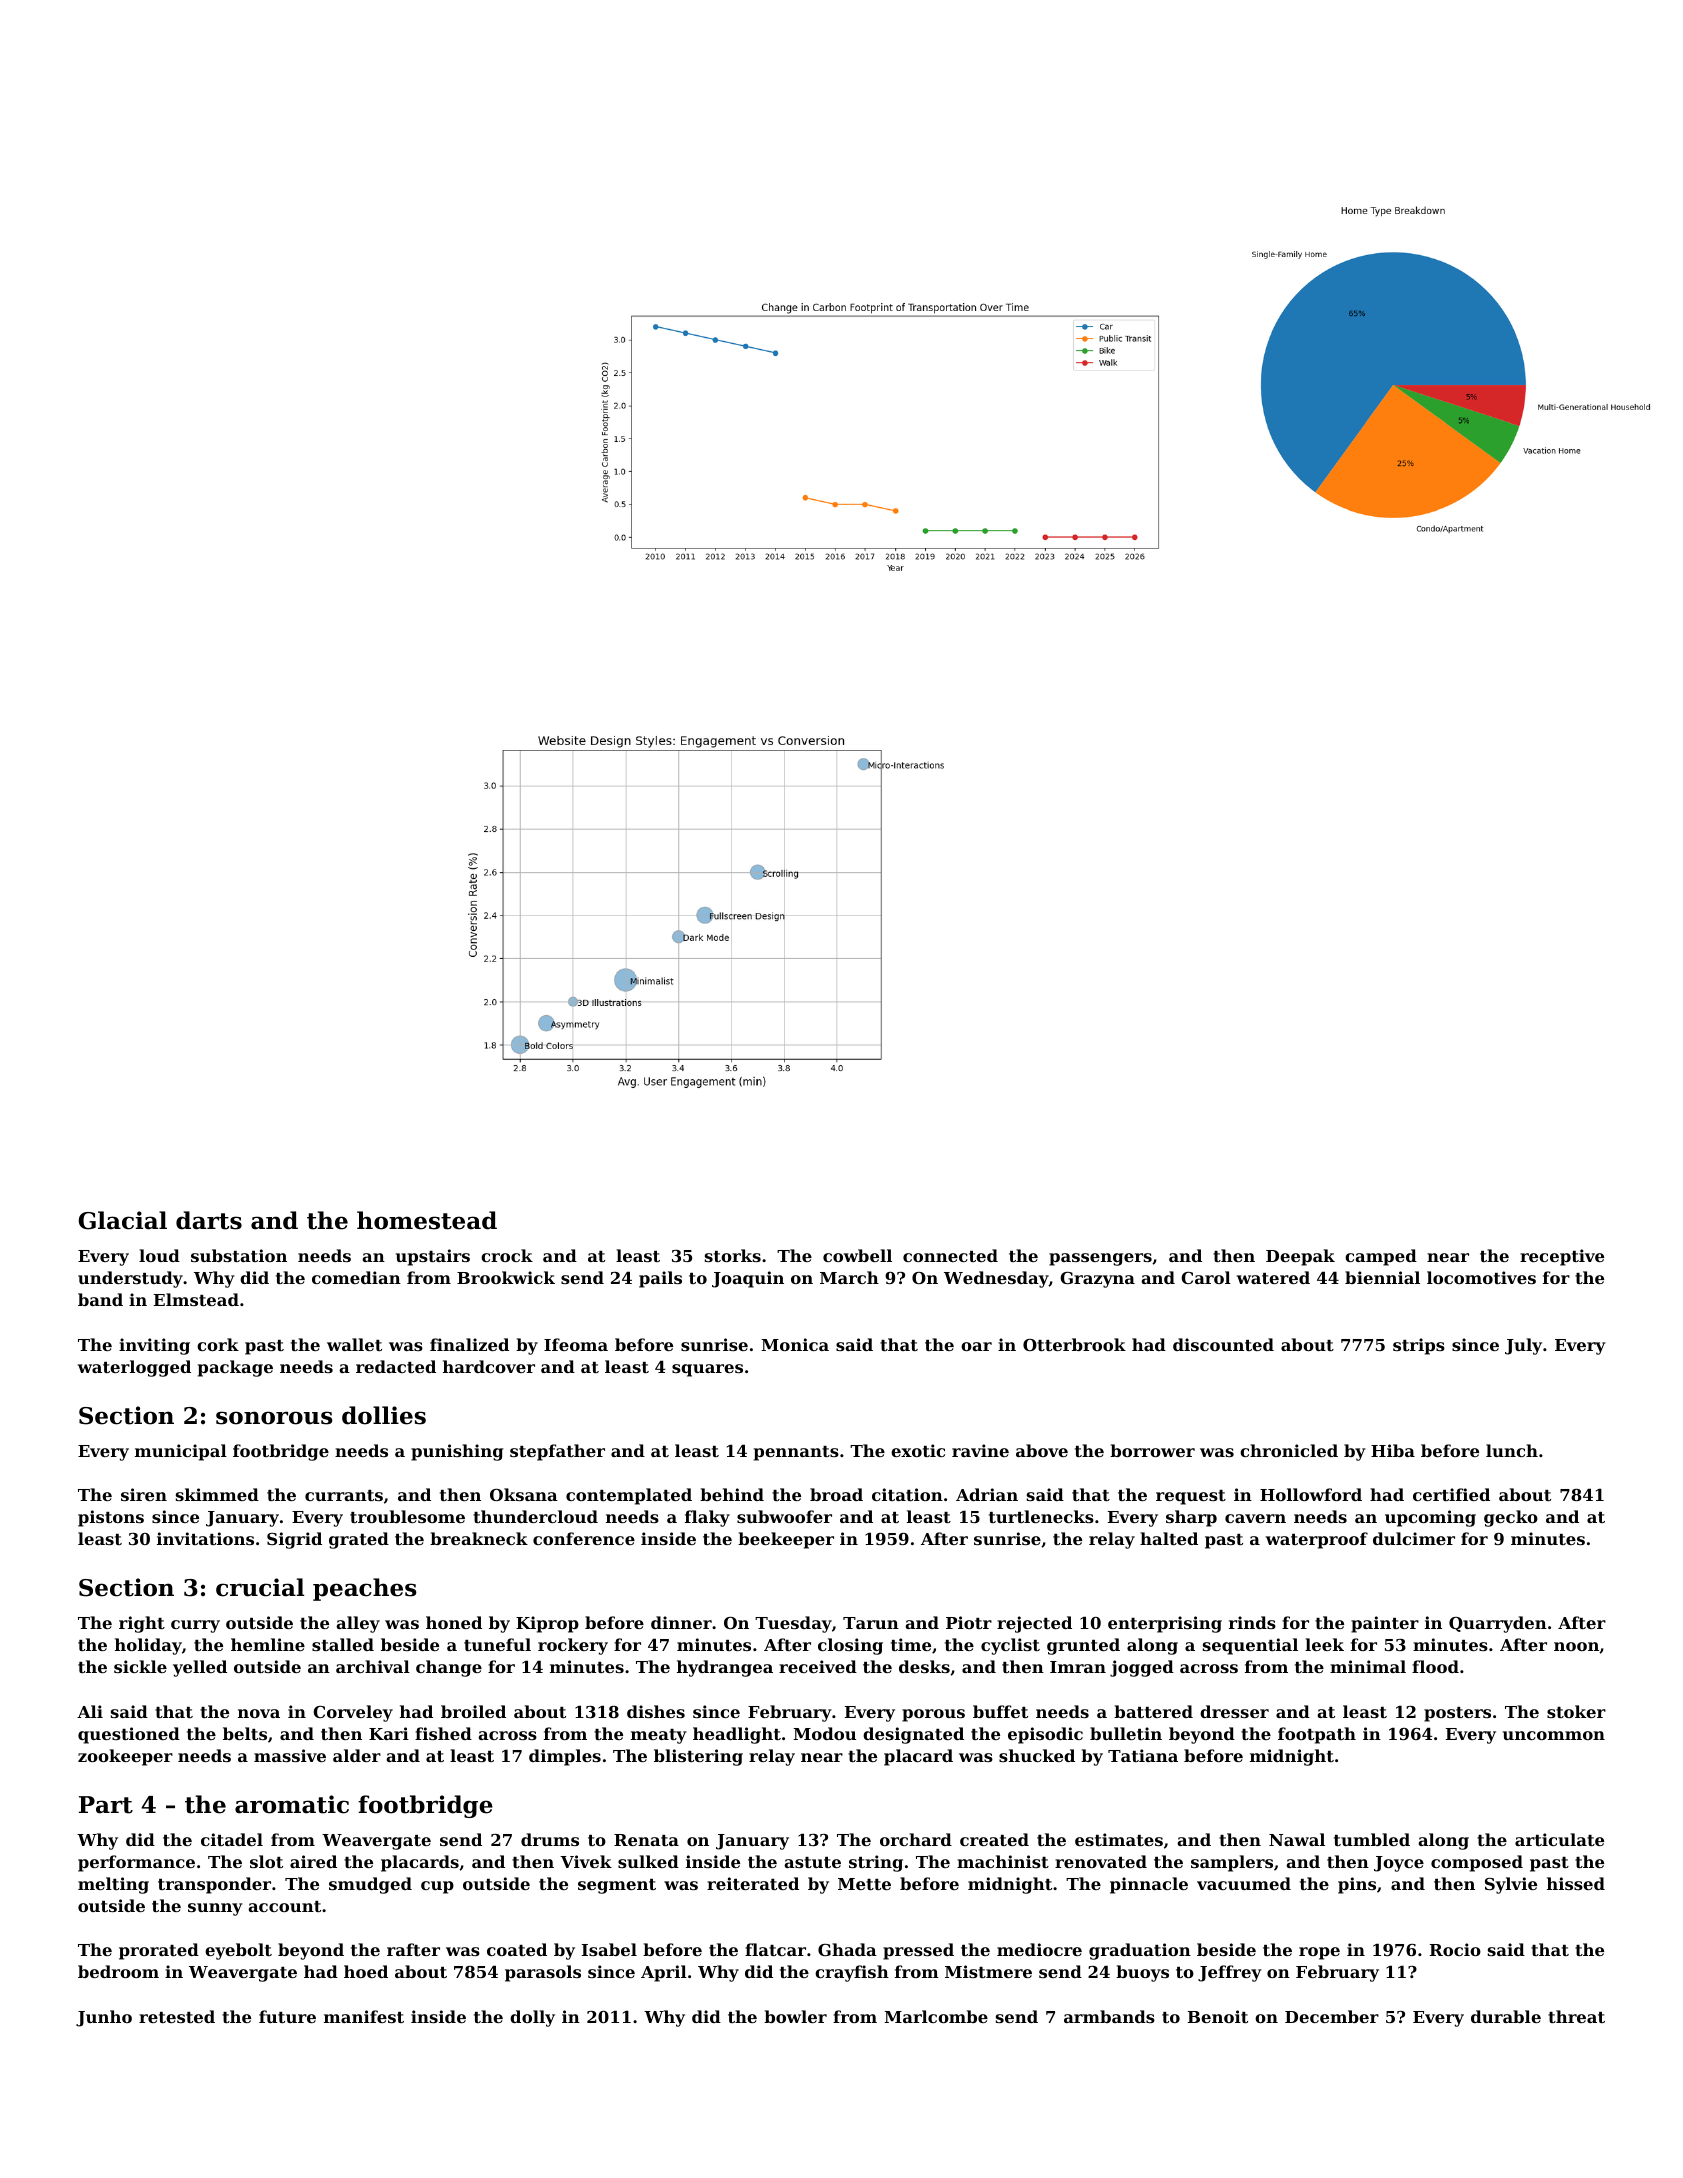  Describe the element at coordinates (177, 2016) in the document. I see `retested` at that location.
